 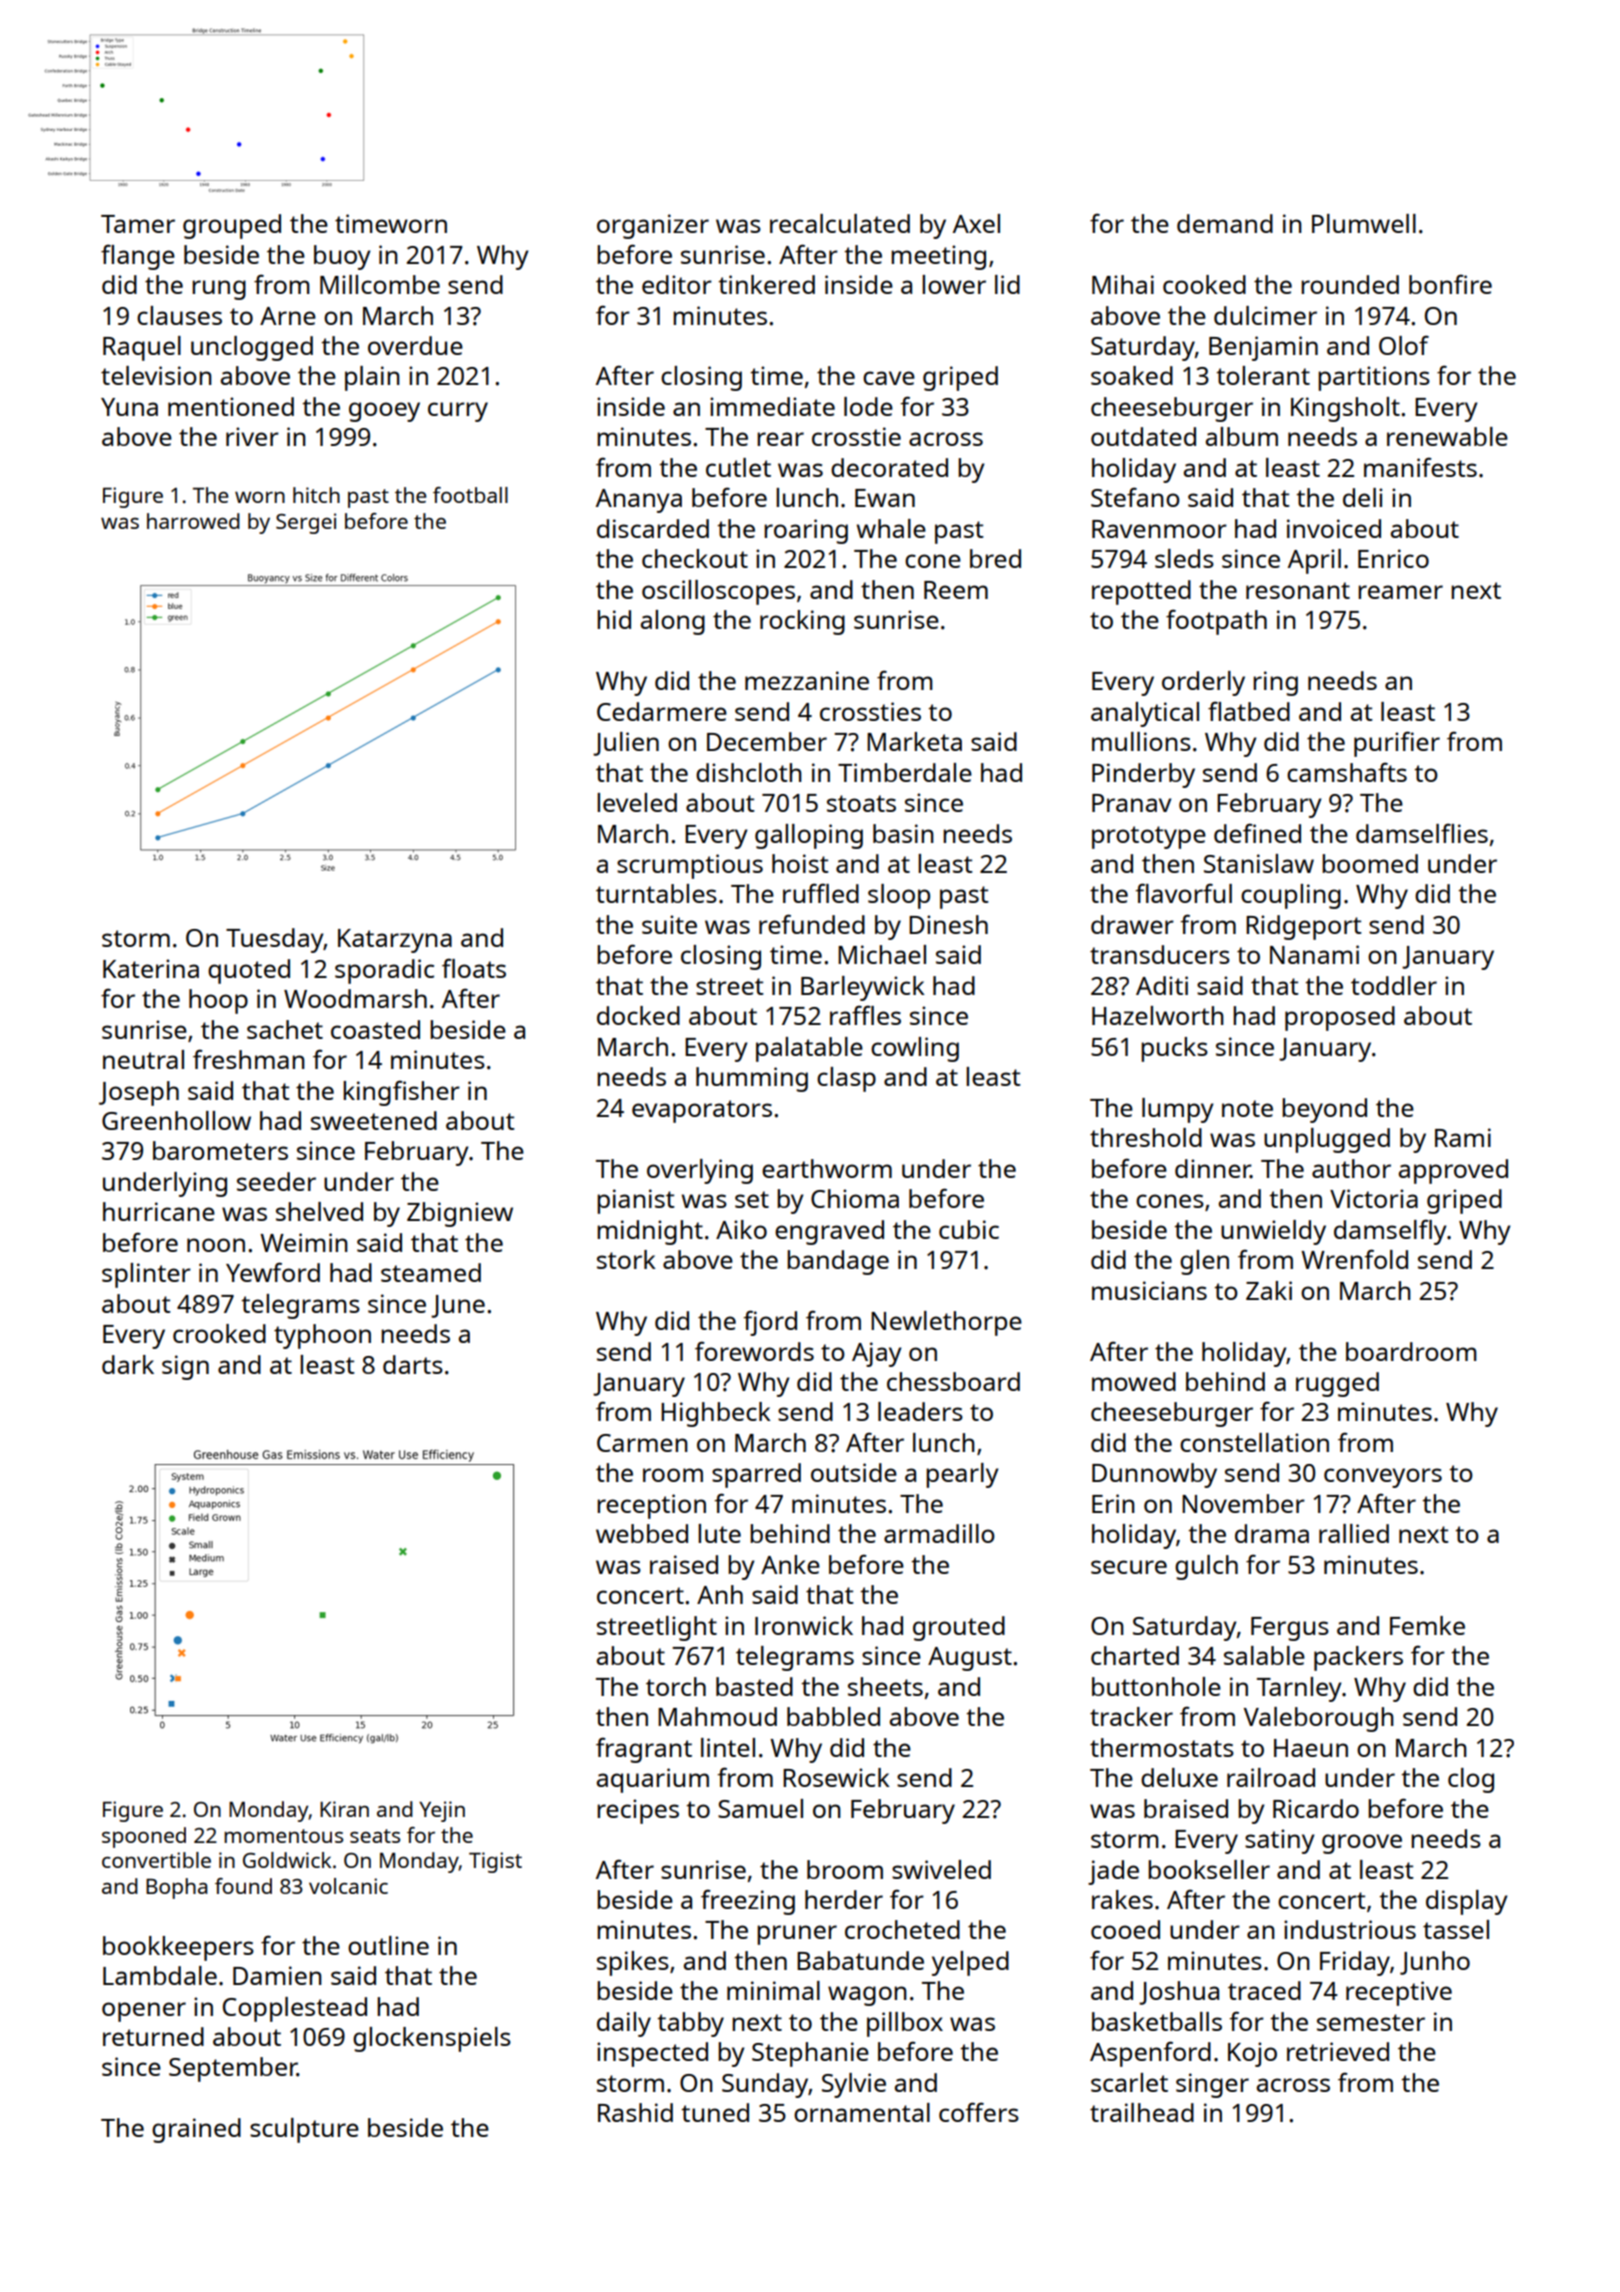 I want to click on inspected, so click(x=652, y=2054).
